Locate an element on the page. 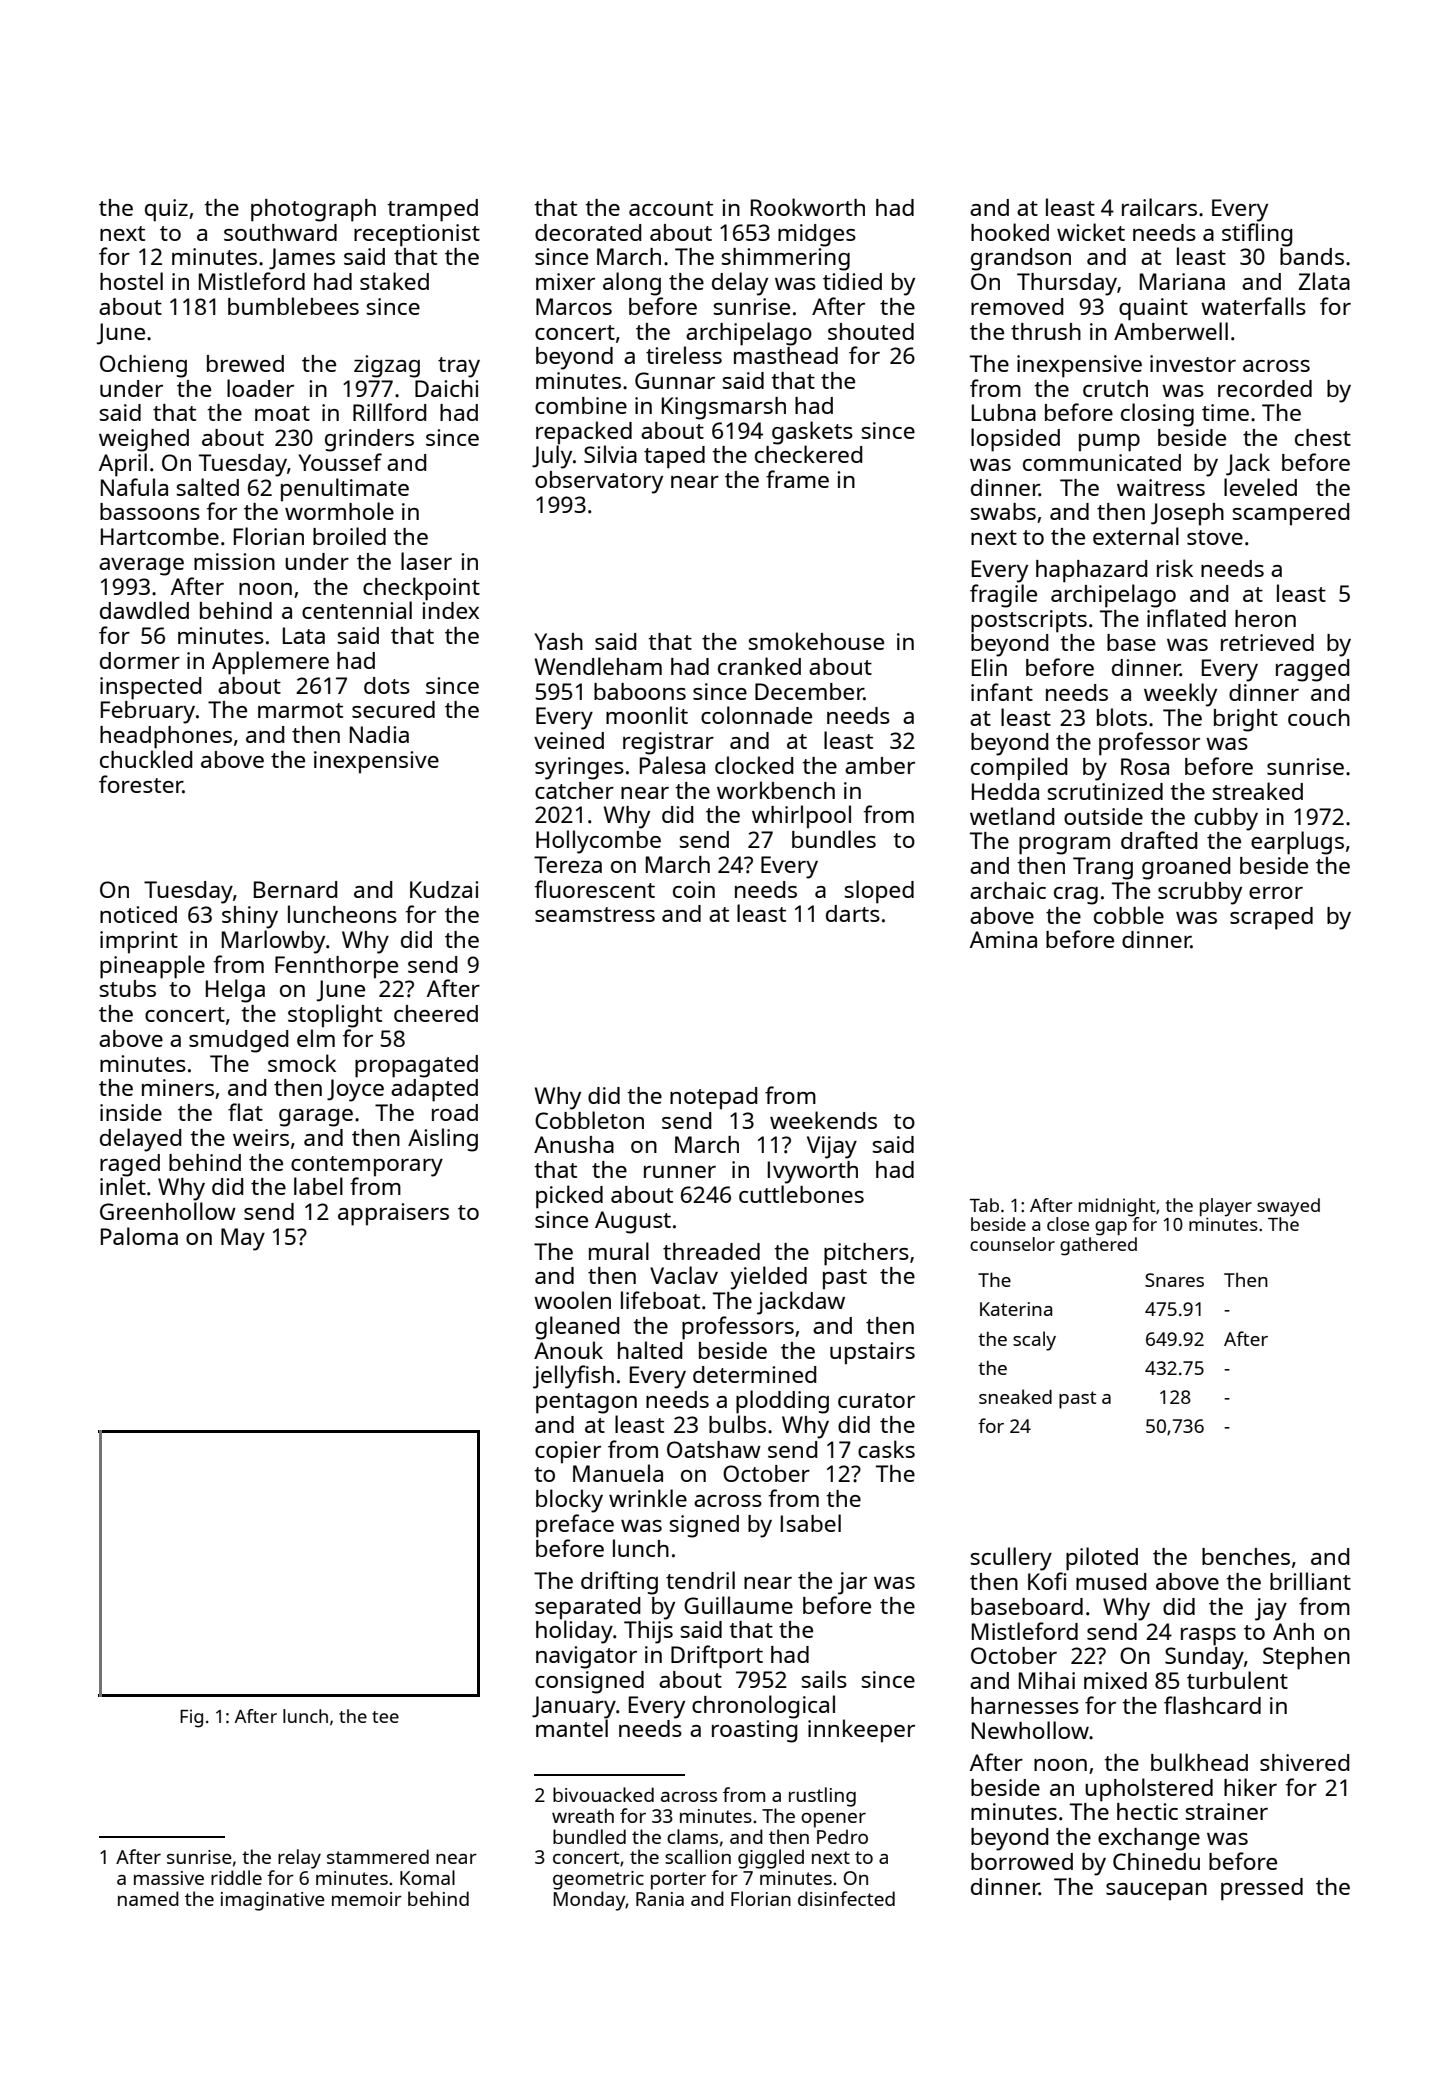 The width and height of the page is (1450, 2100). receptionist is located at coordinates (417, 235).
